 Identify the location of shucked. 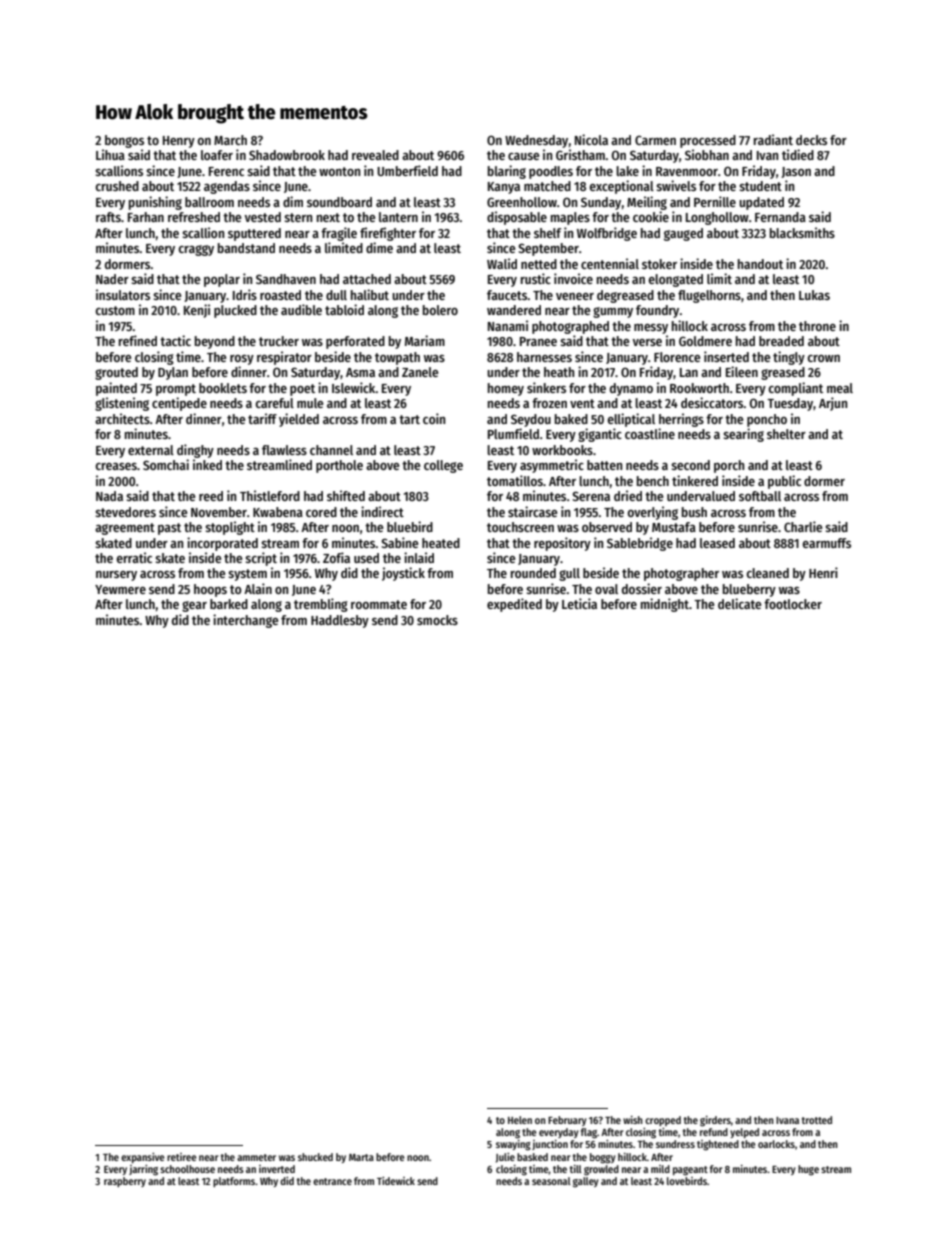
(315, 1157).
